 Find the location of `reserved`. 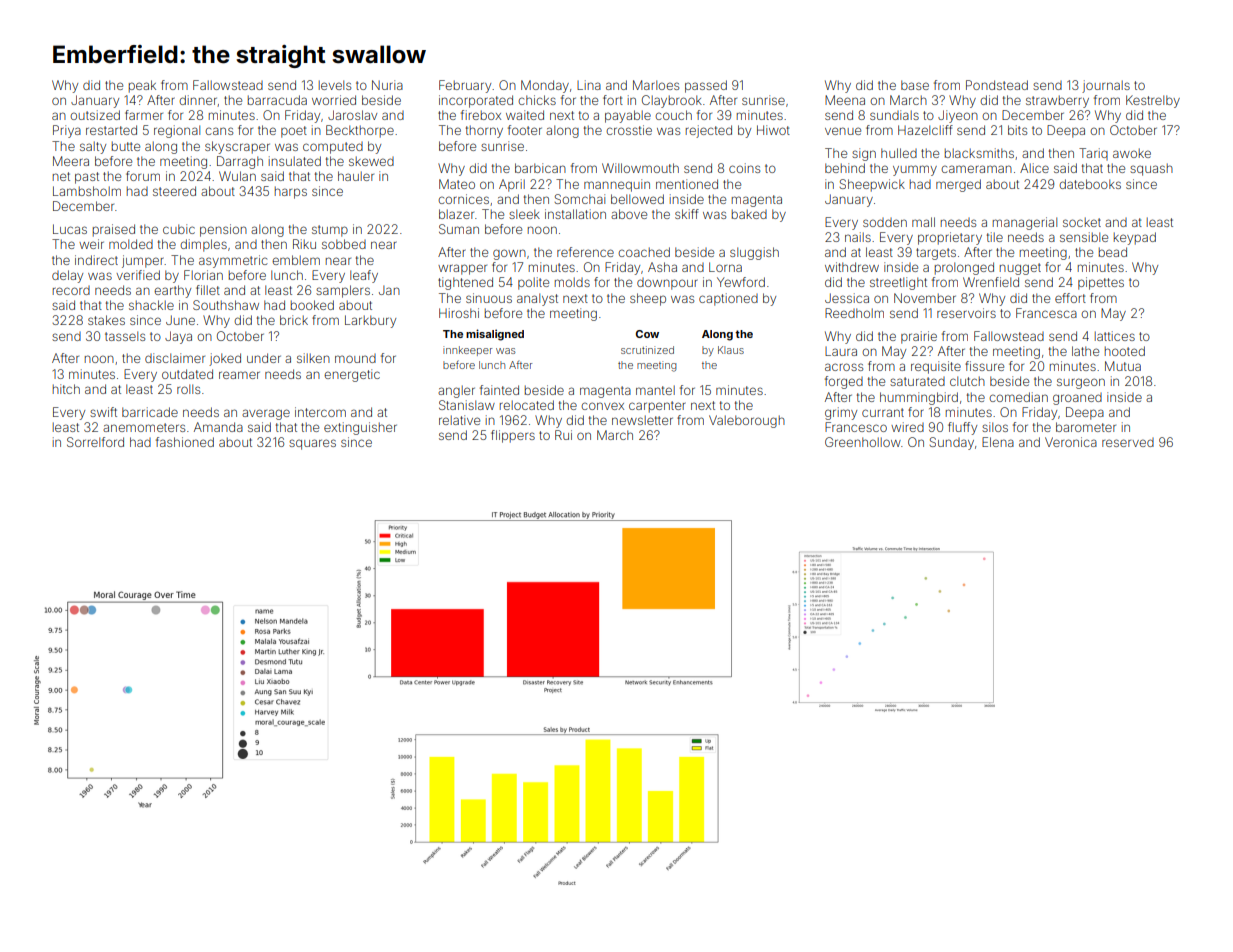

reserved is located at coordinates (1128, 442).
